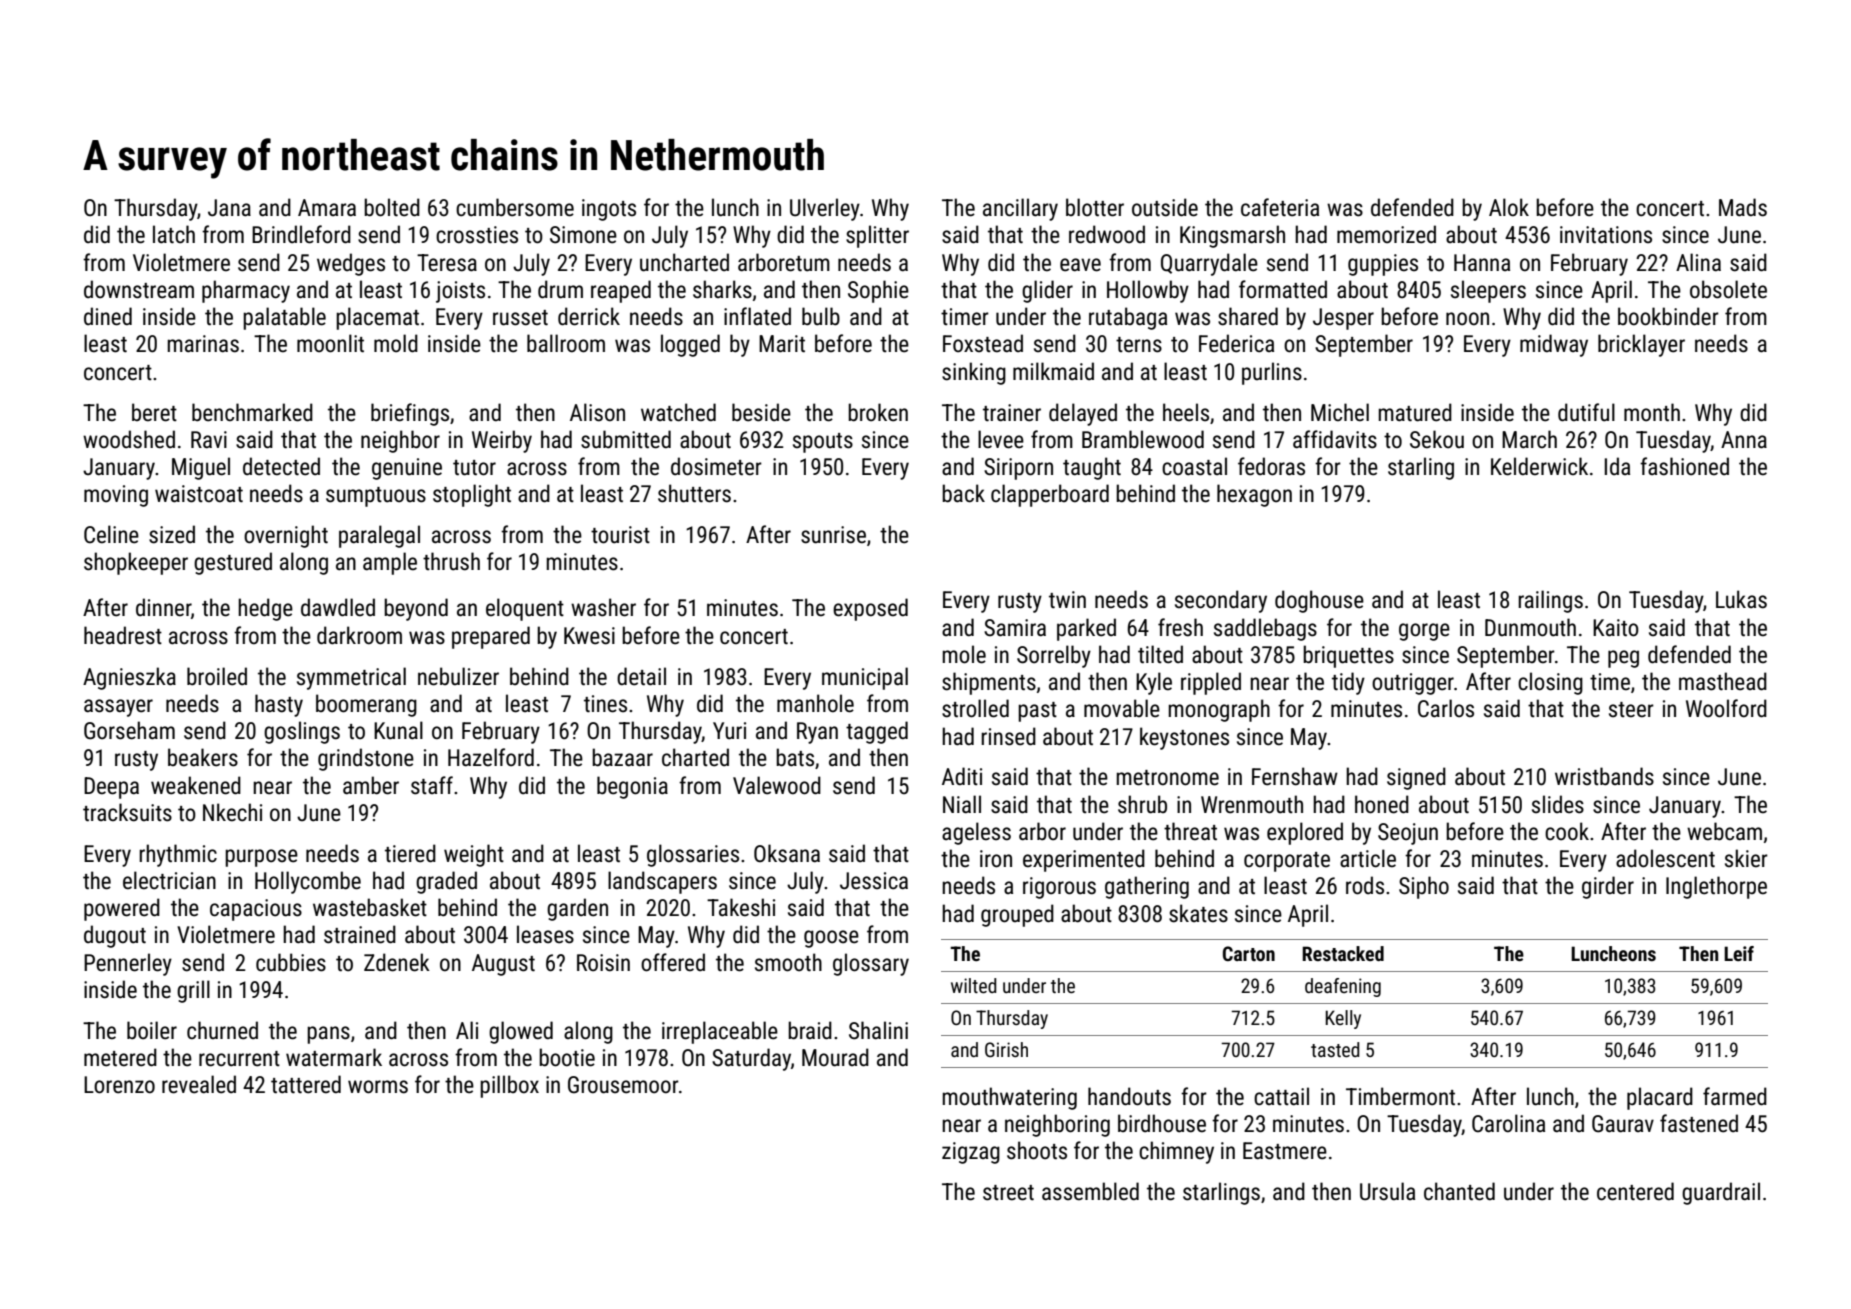 Image resolution: width=1851 pixels, height=1309 pixels. What do you see at coordinates (974, 985) in the page?
I see `wilted` at bounding box center [974, 985].
